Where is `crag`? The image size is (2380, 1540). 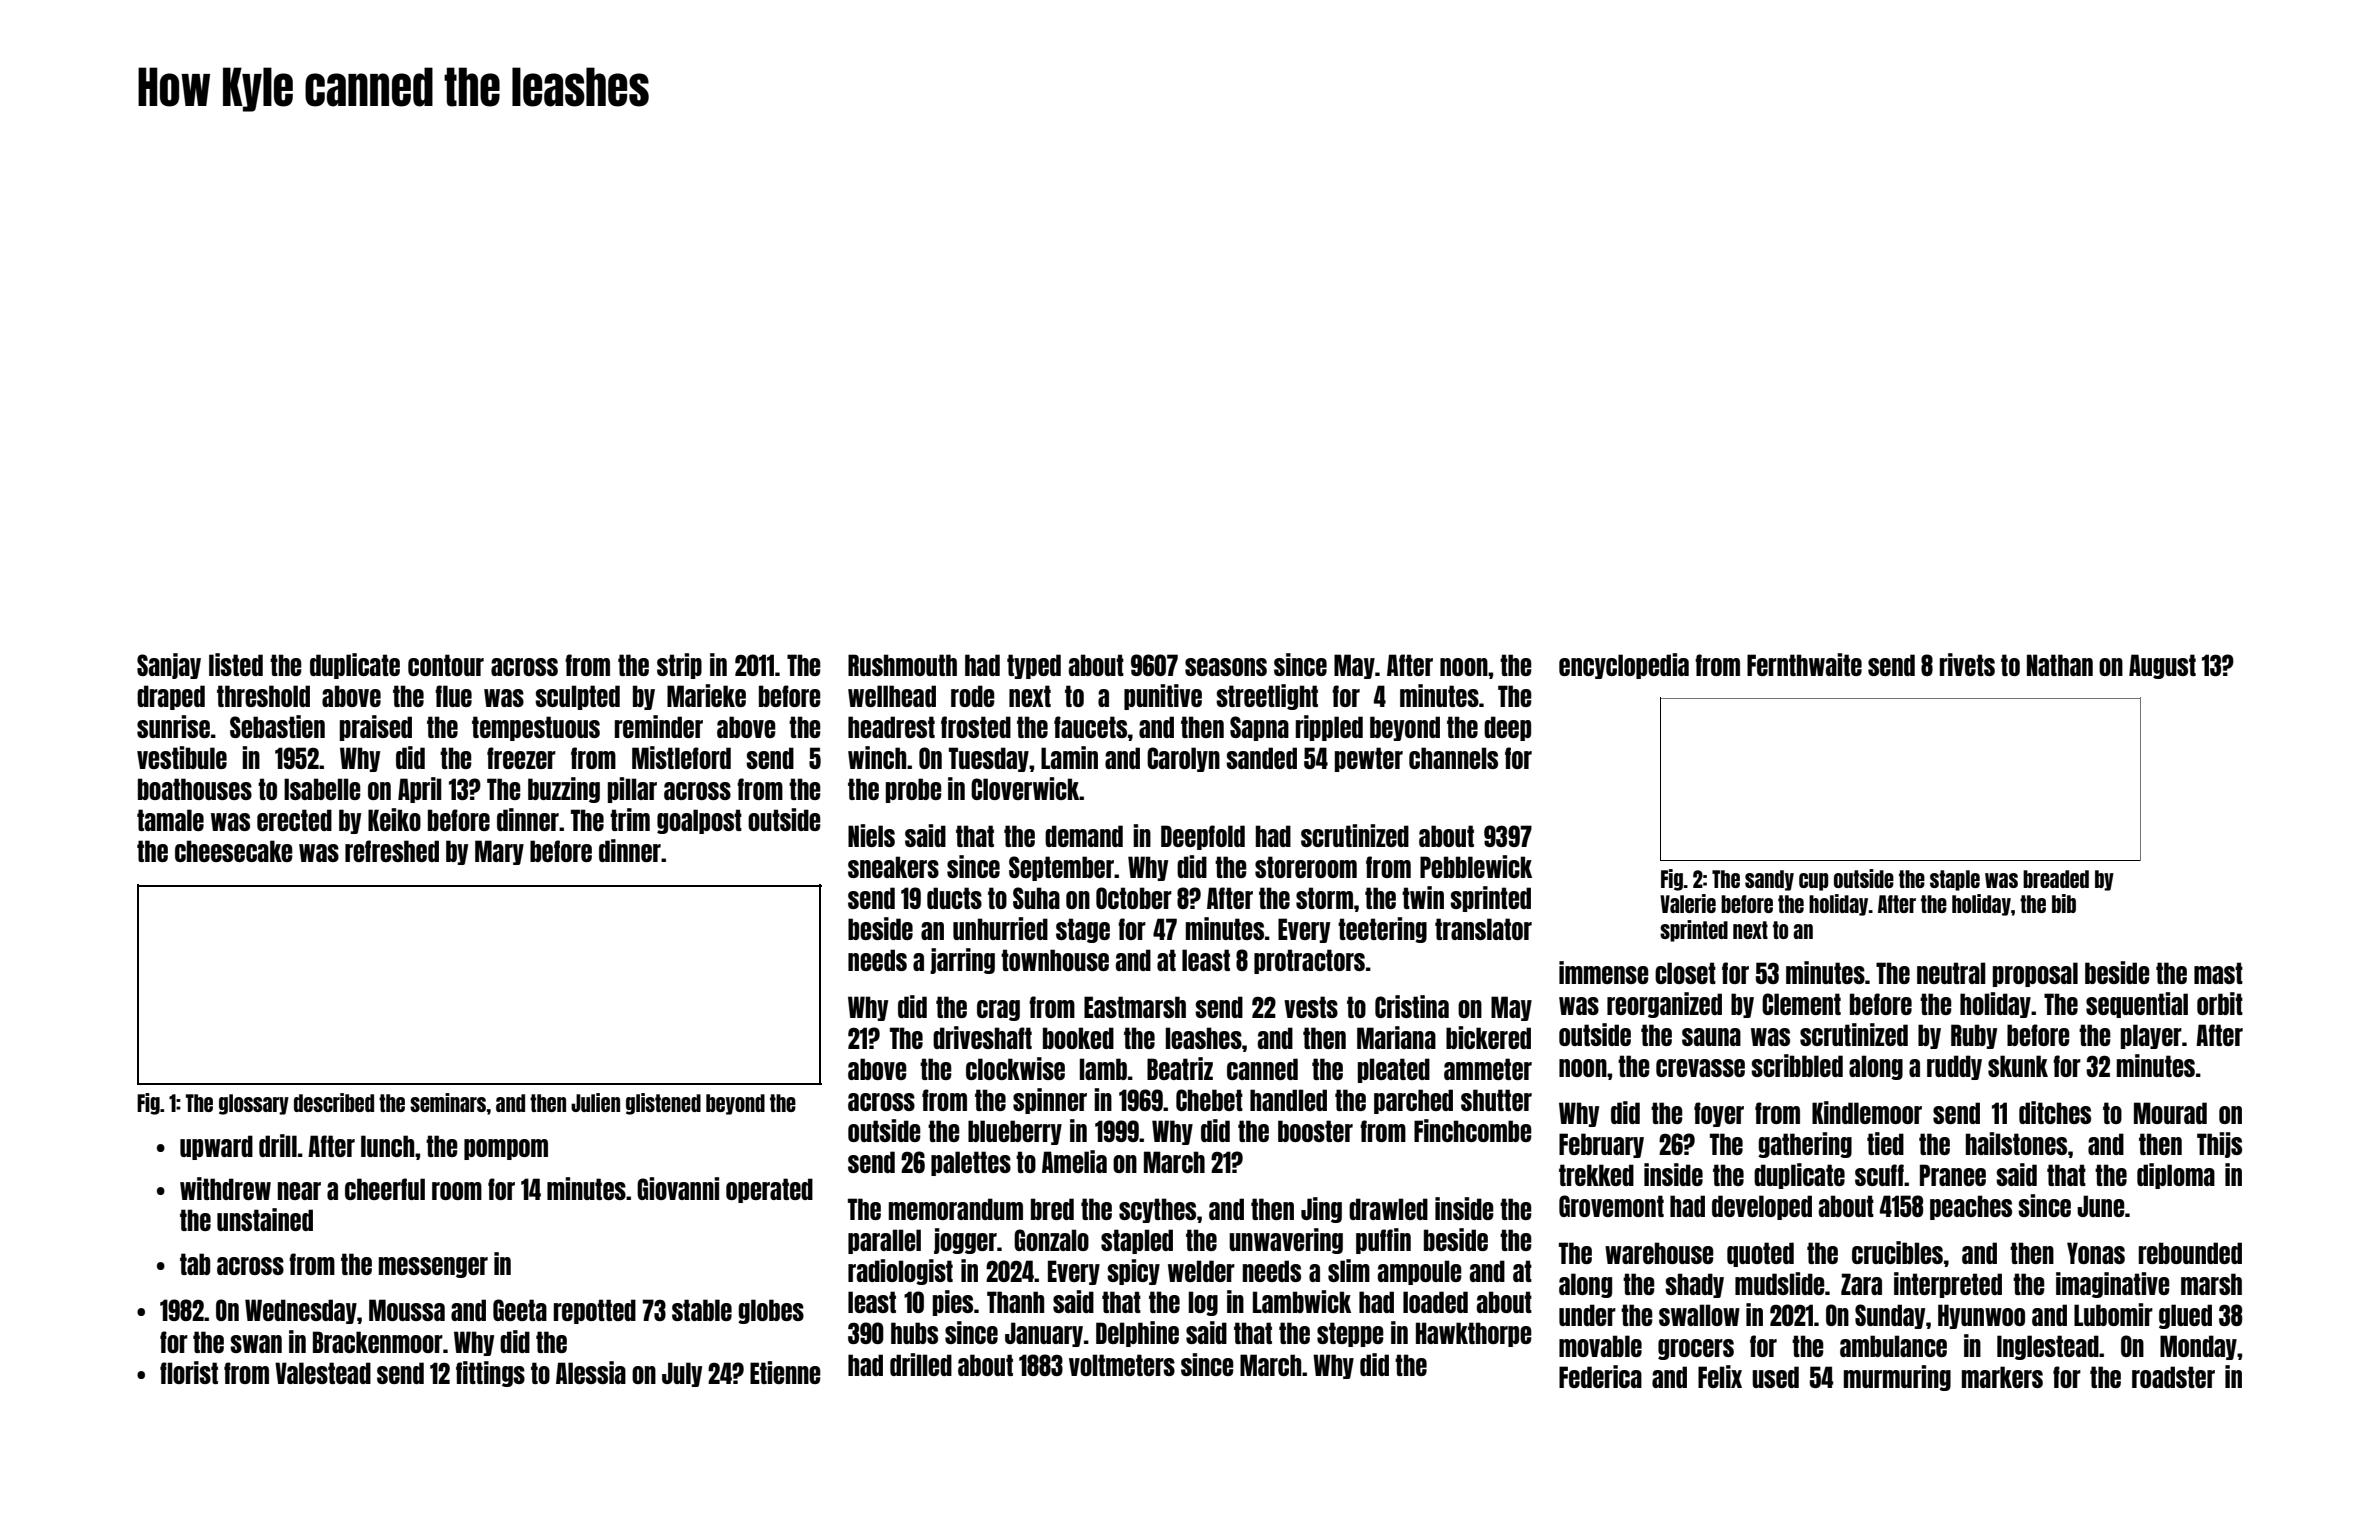
crag is located at coordinates (998, 1010).
